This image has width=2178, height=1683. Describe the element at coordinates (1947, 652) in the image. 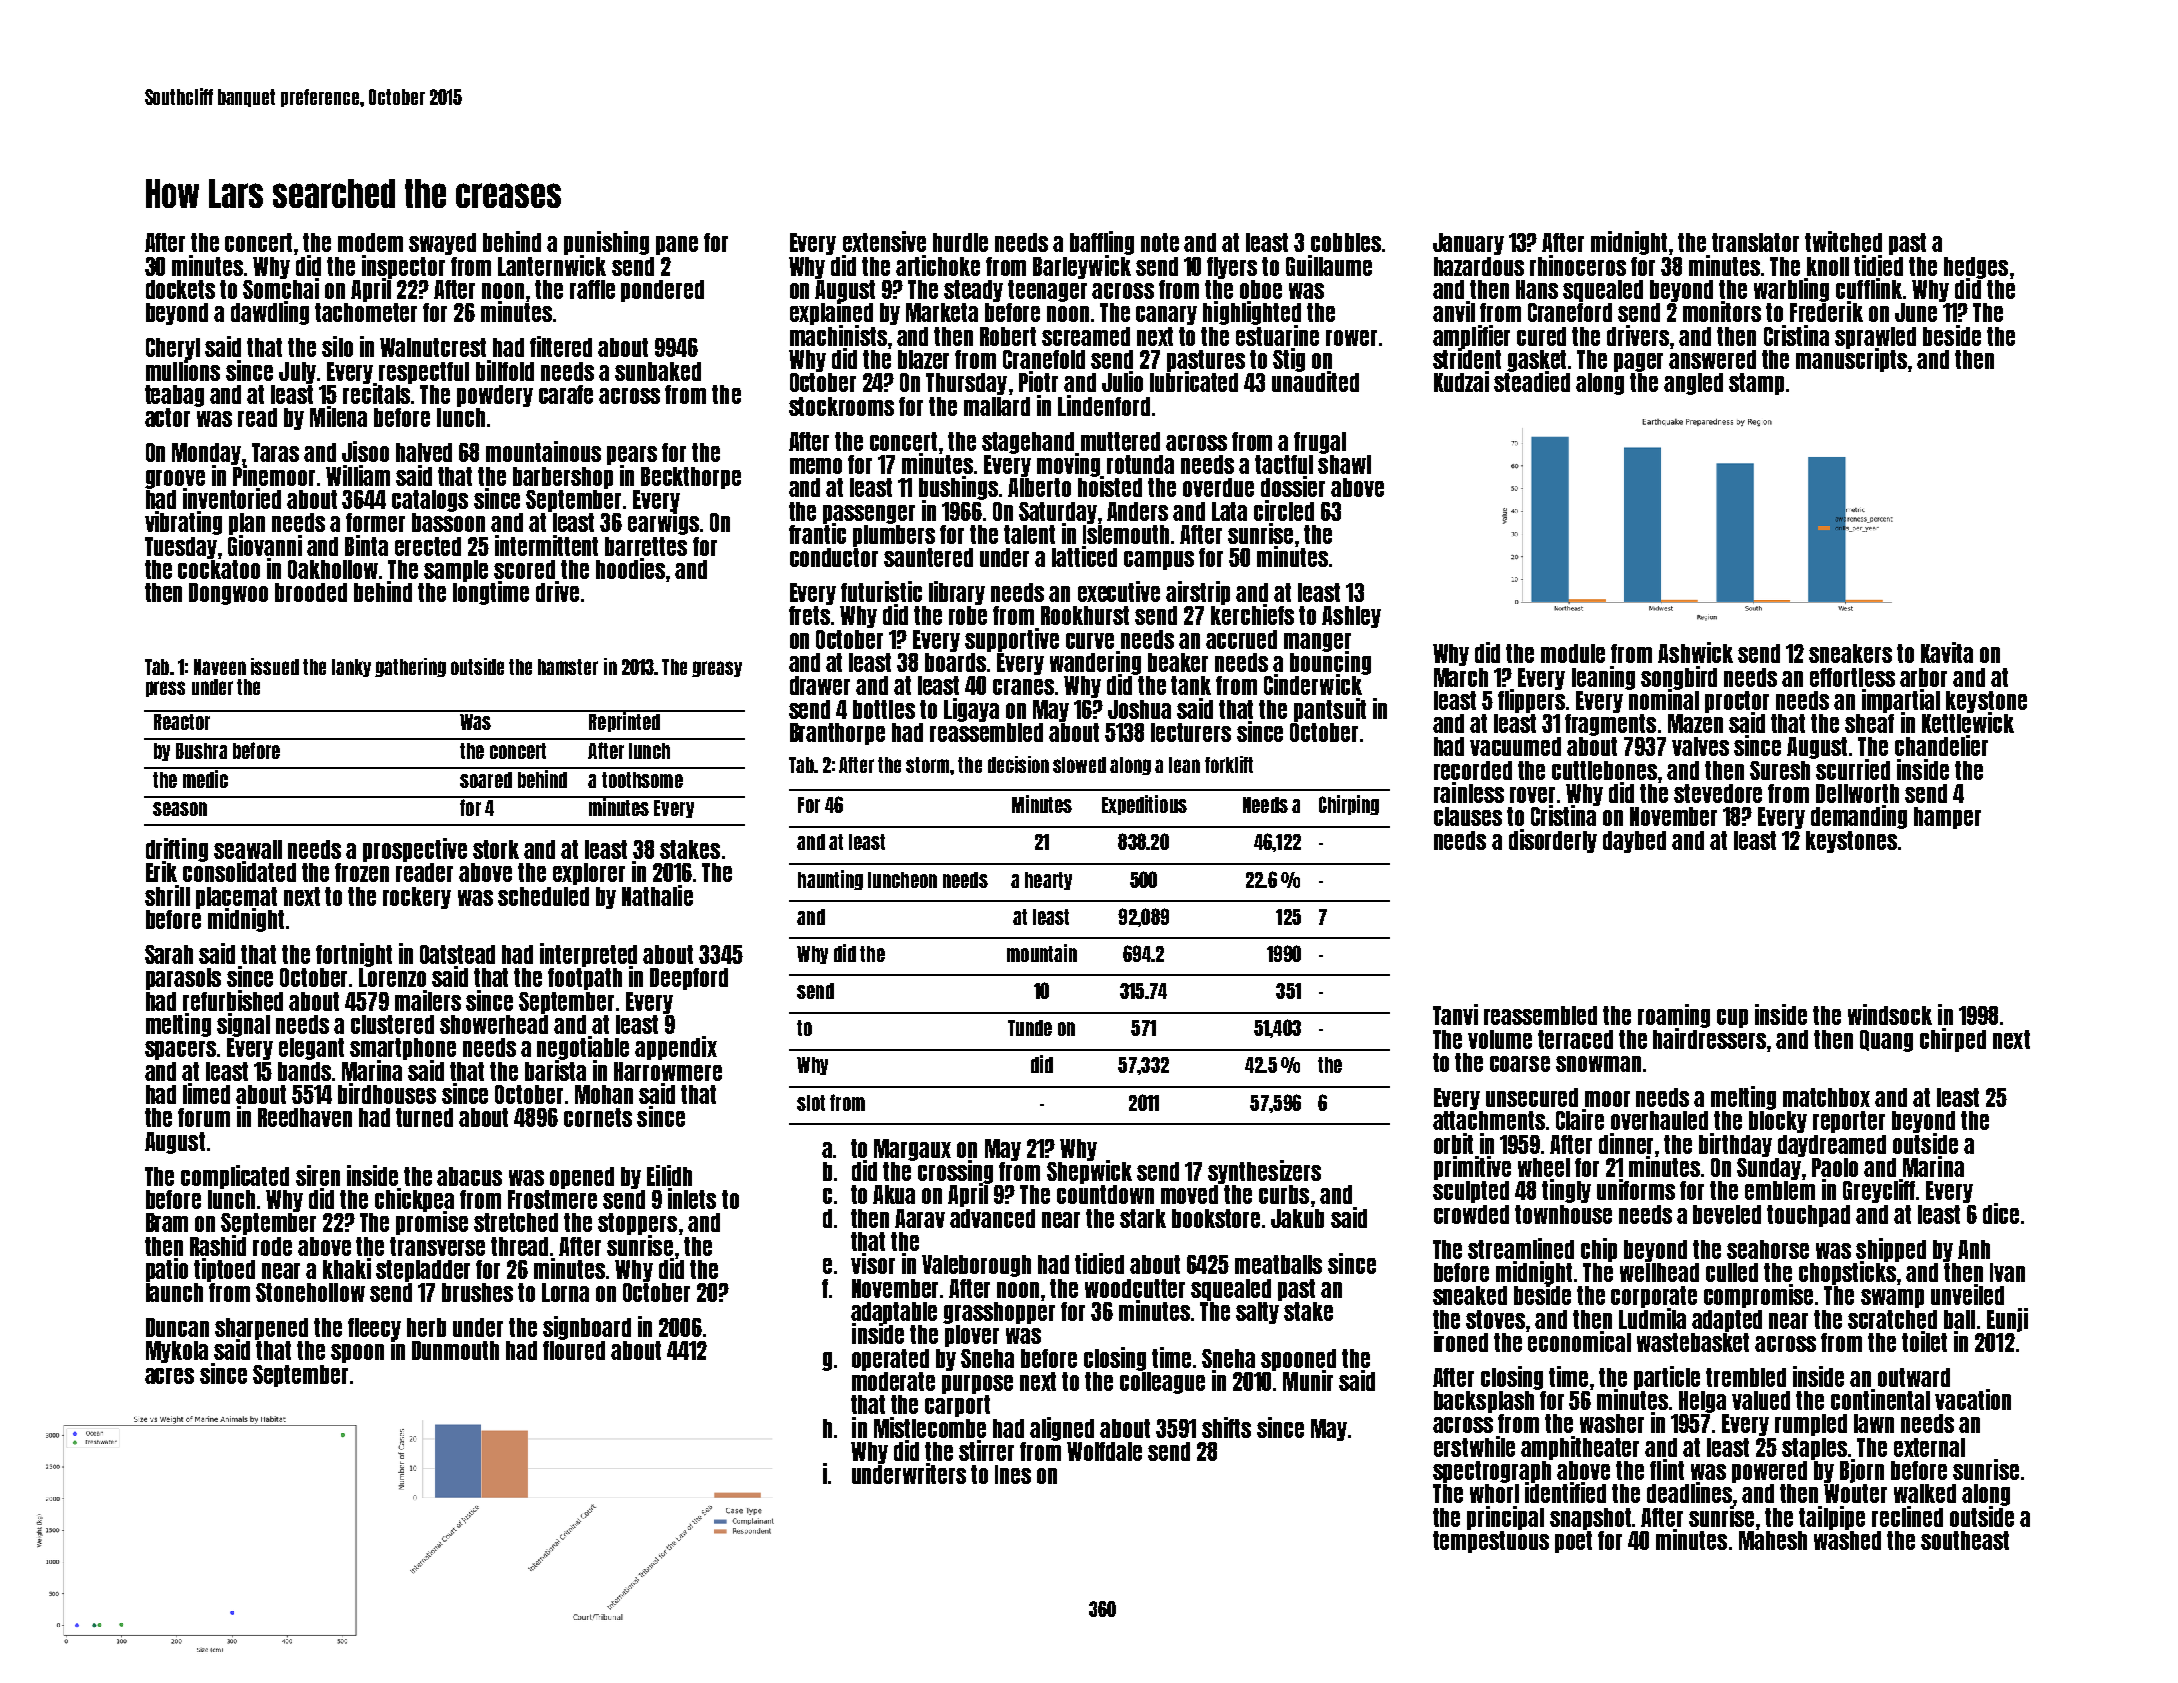

I see `Kavita` at that location.
